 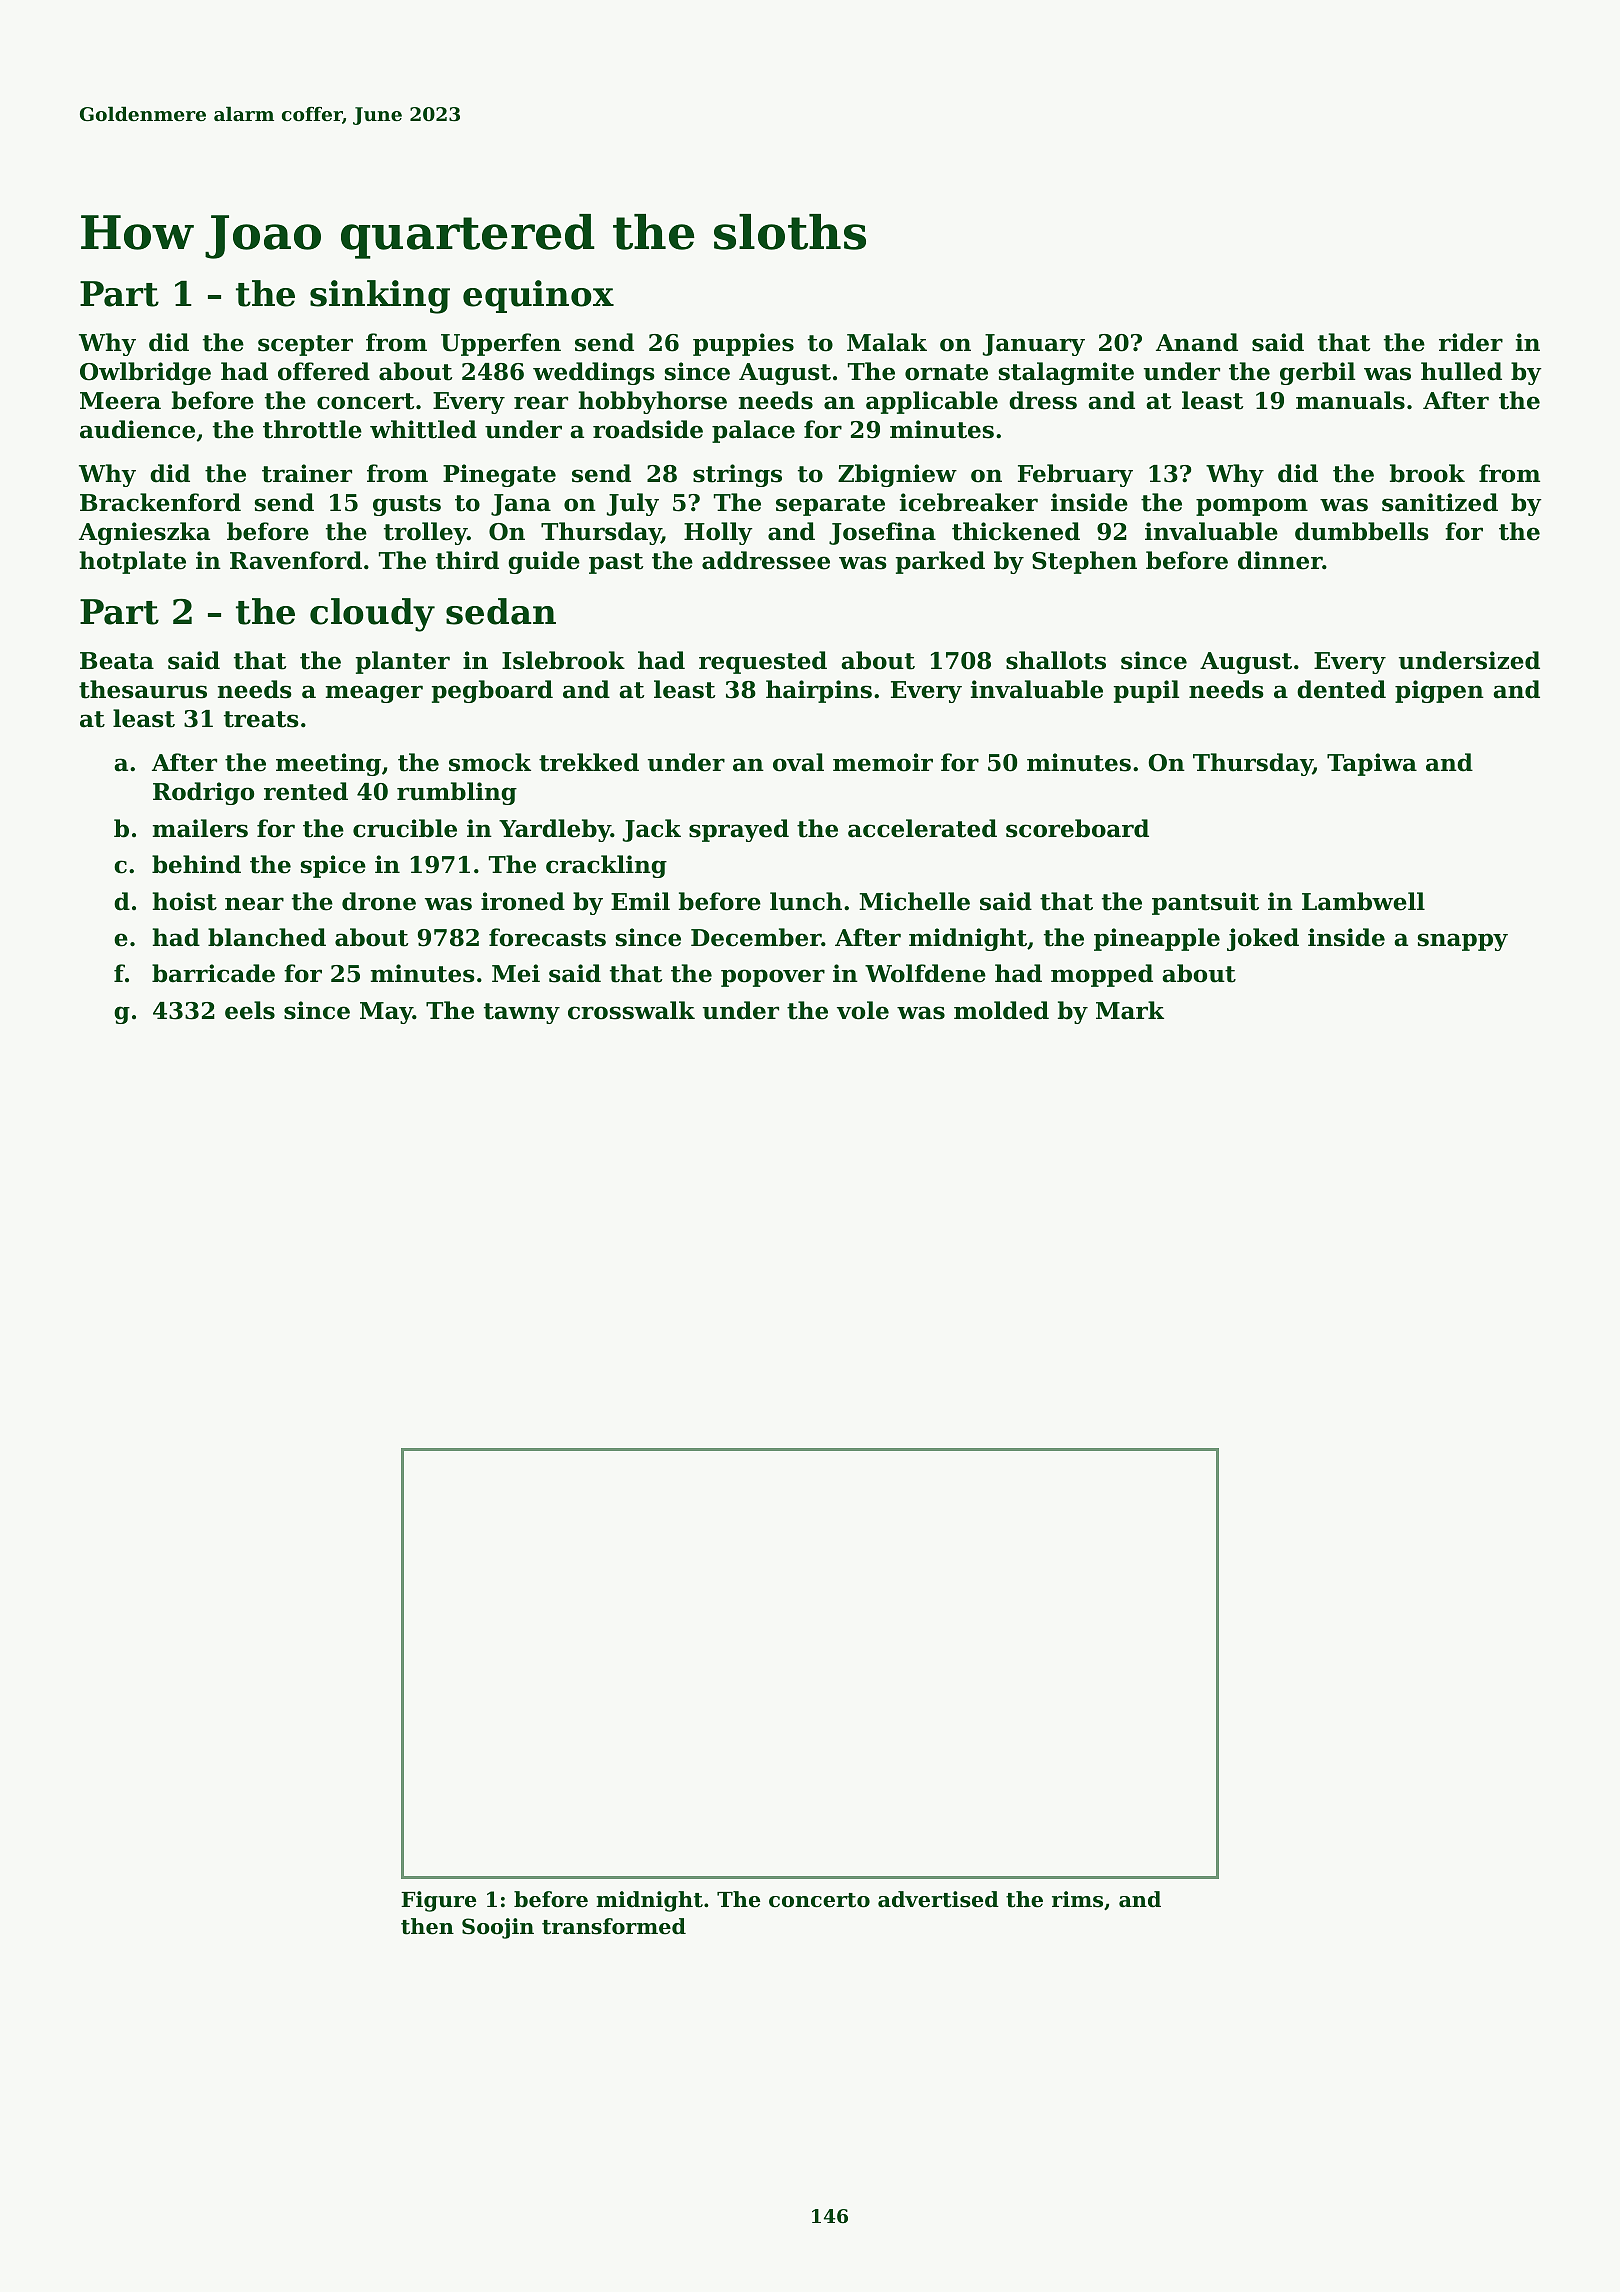 What do you see at coordinates (938, 1899) in the screenshot?
I see `advertised` at bounding box center [938, 1899].
